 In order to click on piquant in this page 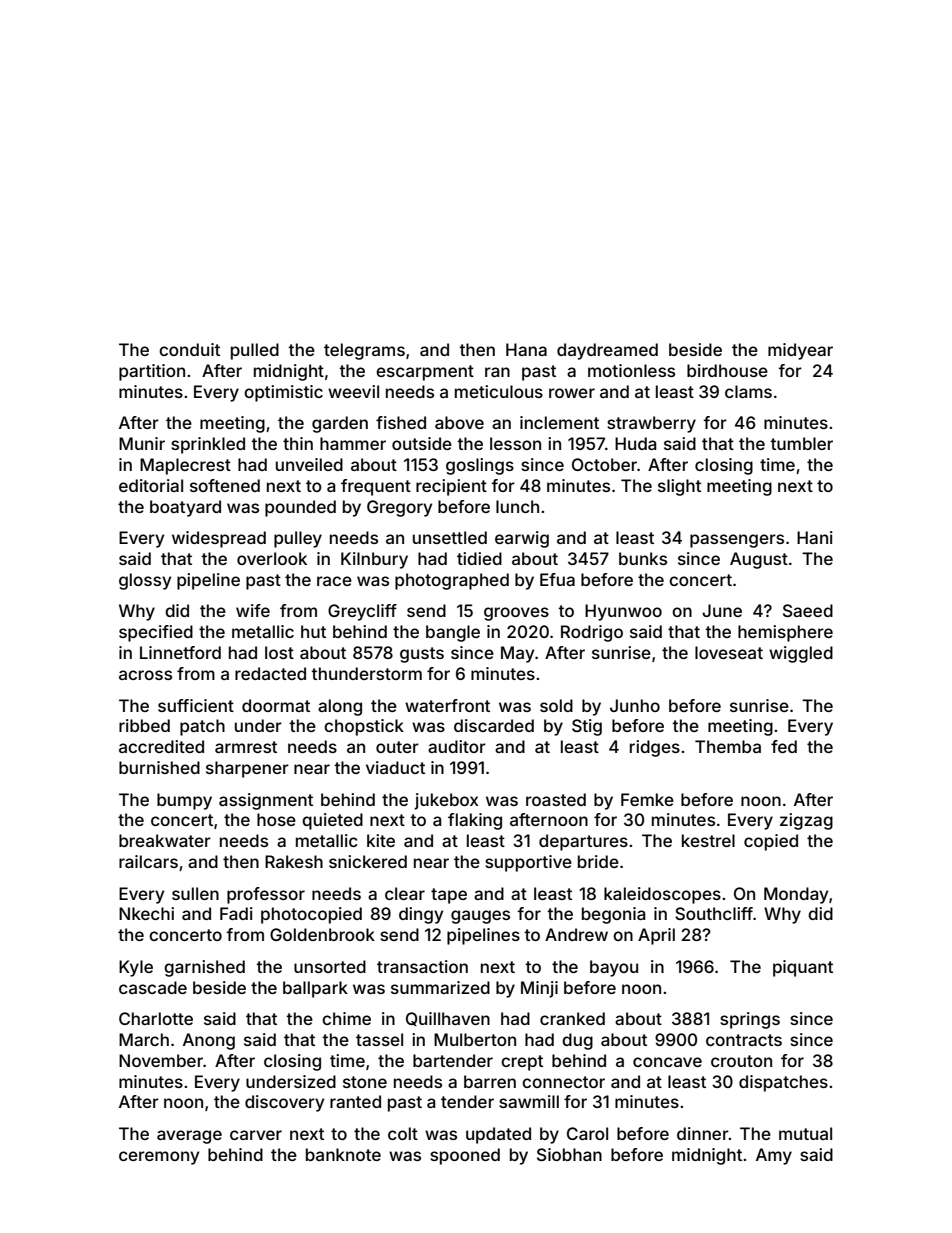, I will do `click(803, 968)`.
